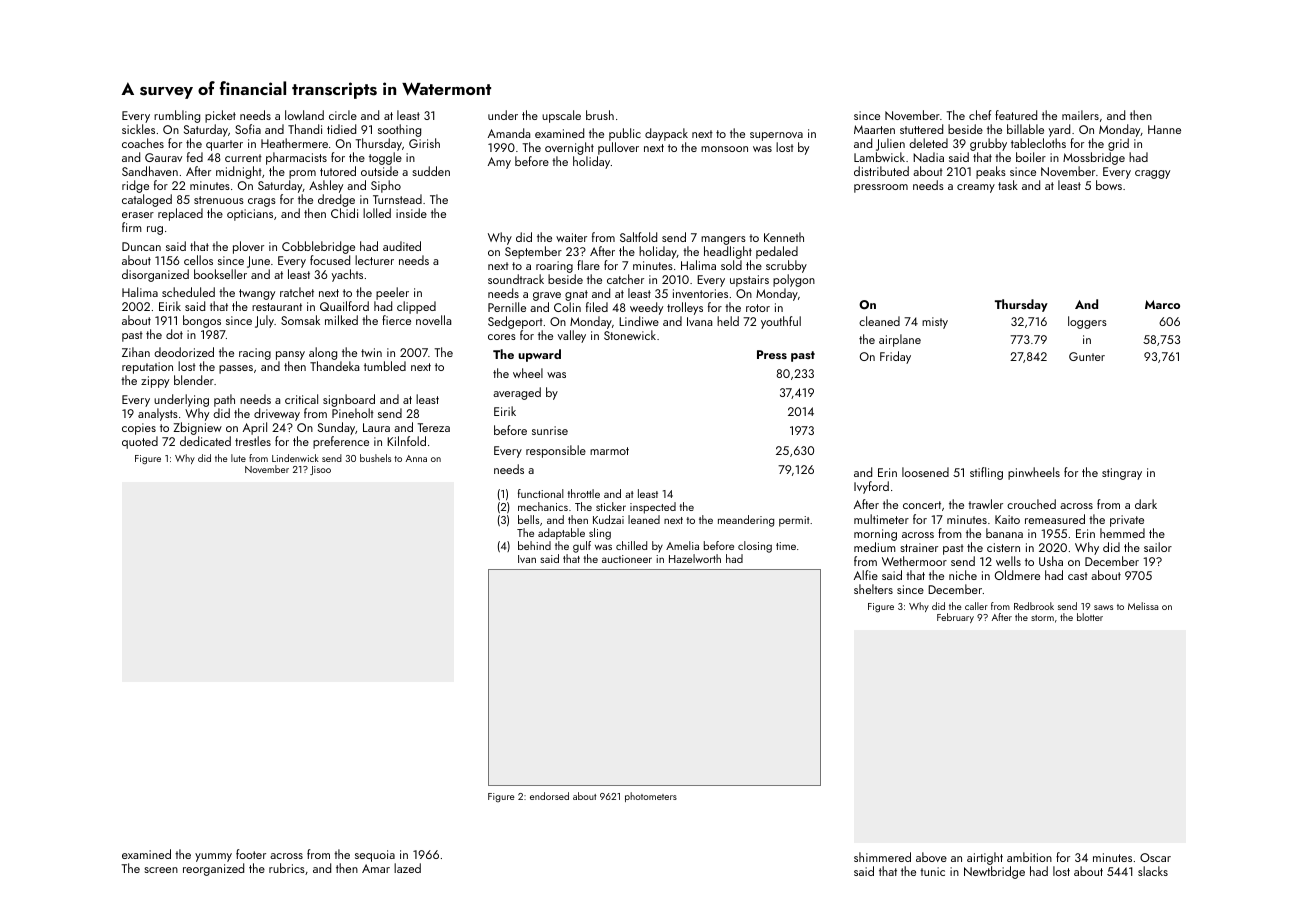 The height and width of the screenshot is (924, 1308). Describe the element at coordinates (608, 519) in the screenshot. I see `Kudzai` at that location.
